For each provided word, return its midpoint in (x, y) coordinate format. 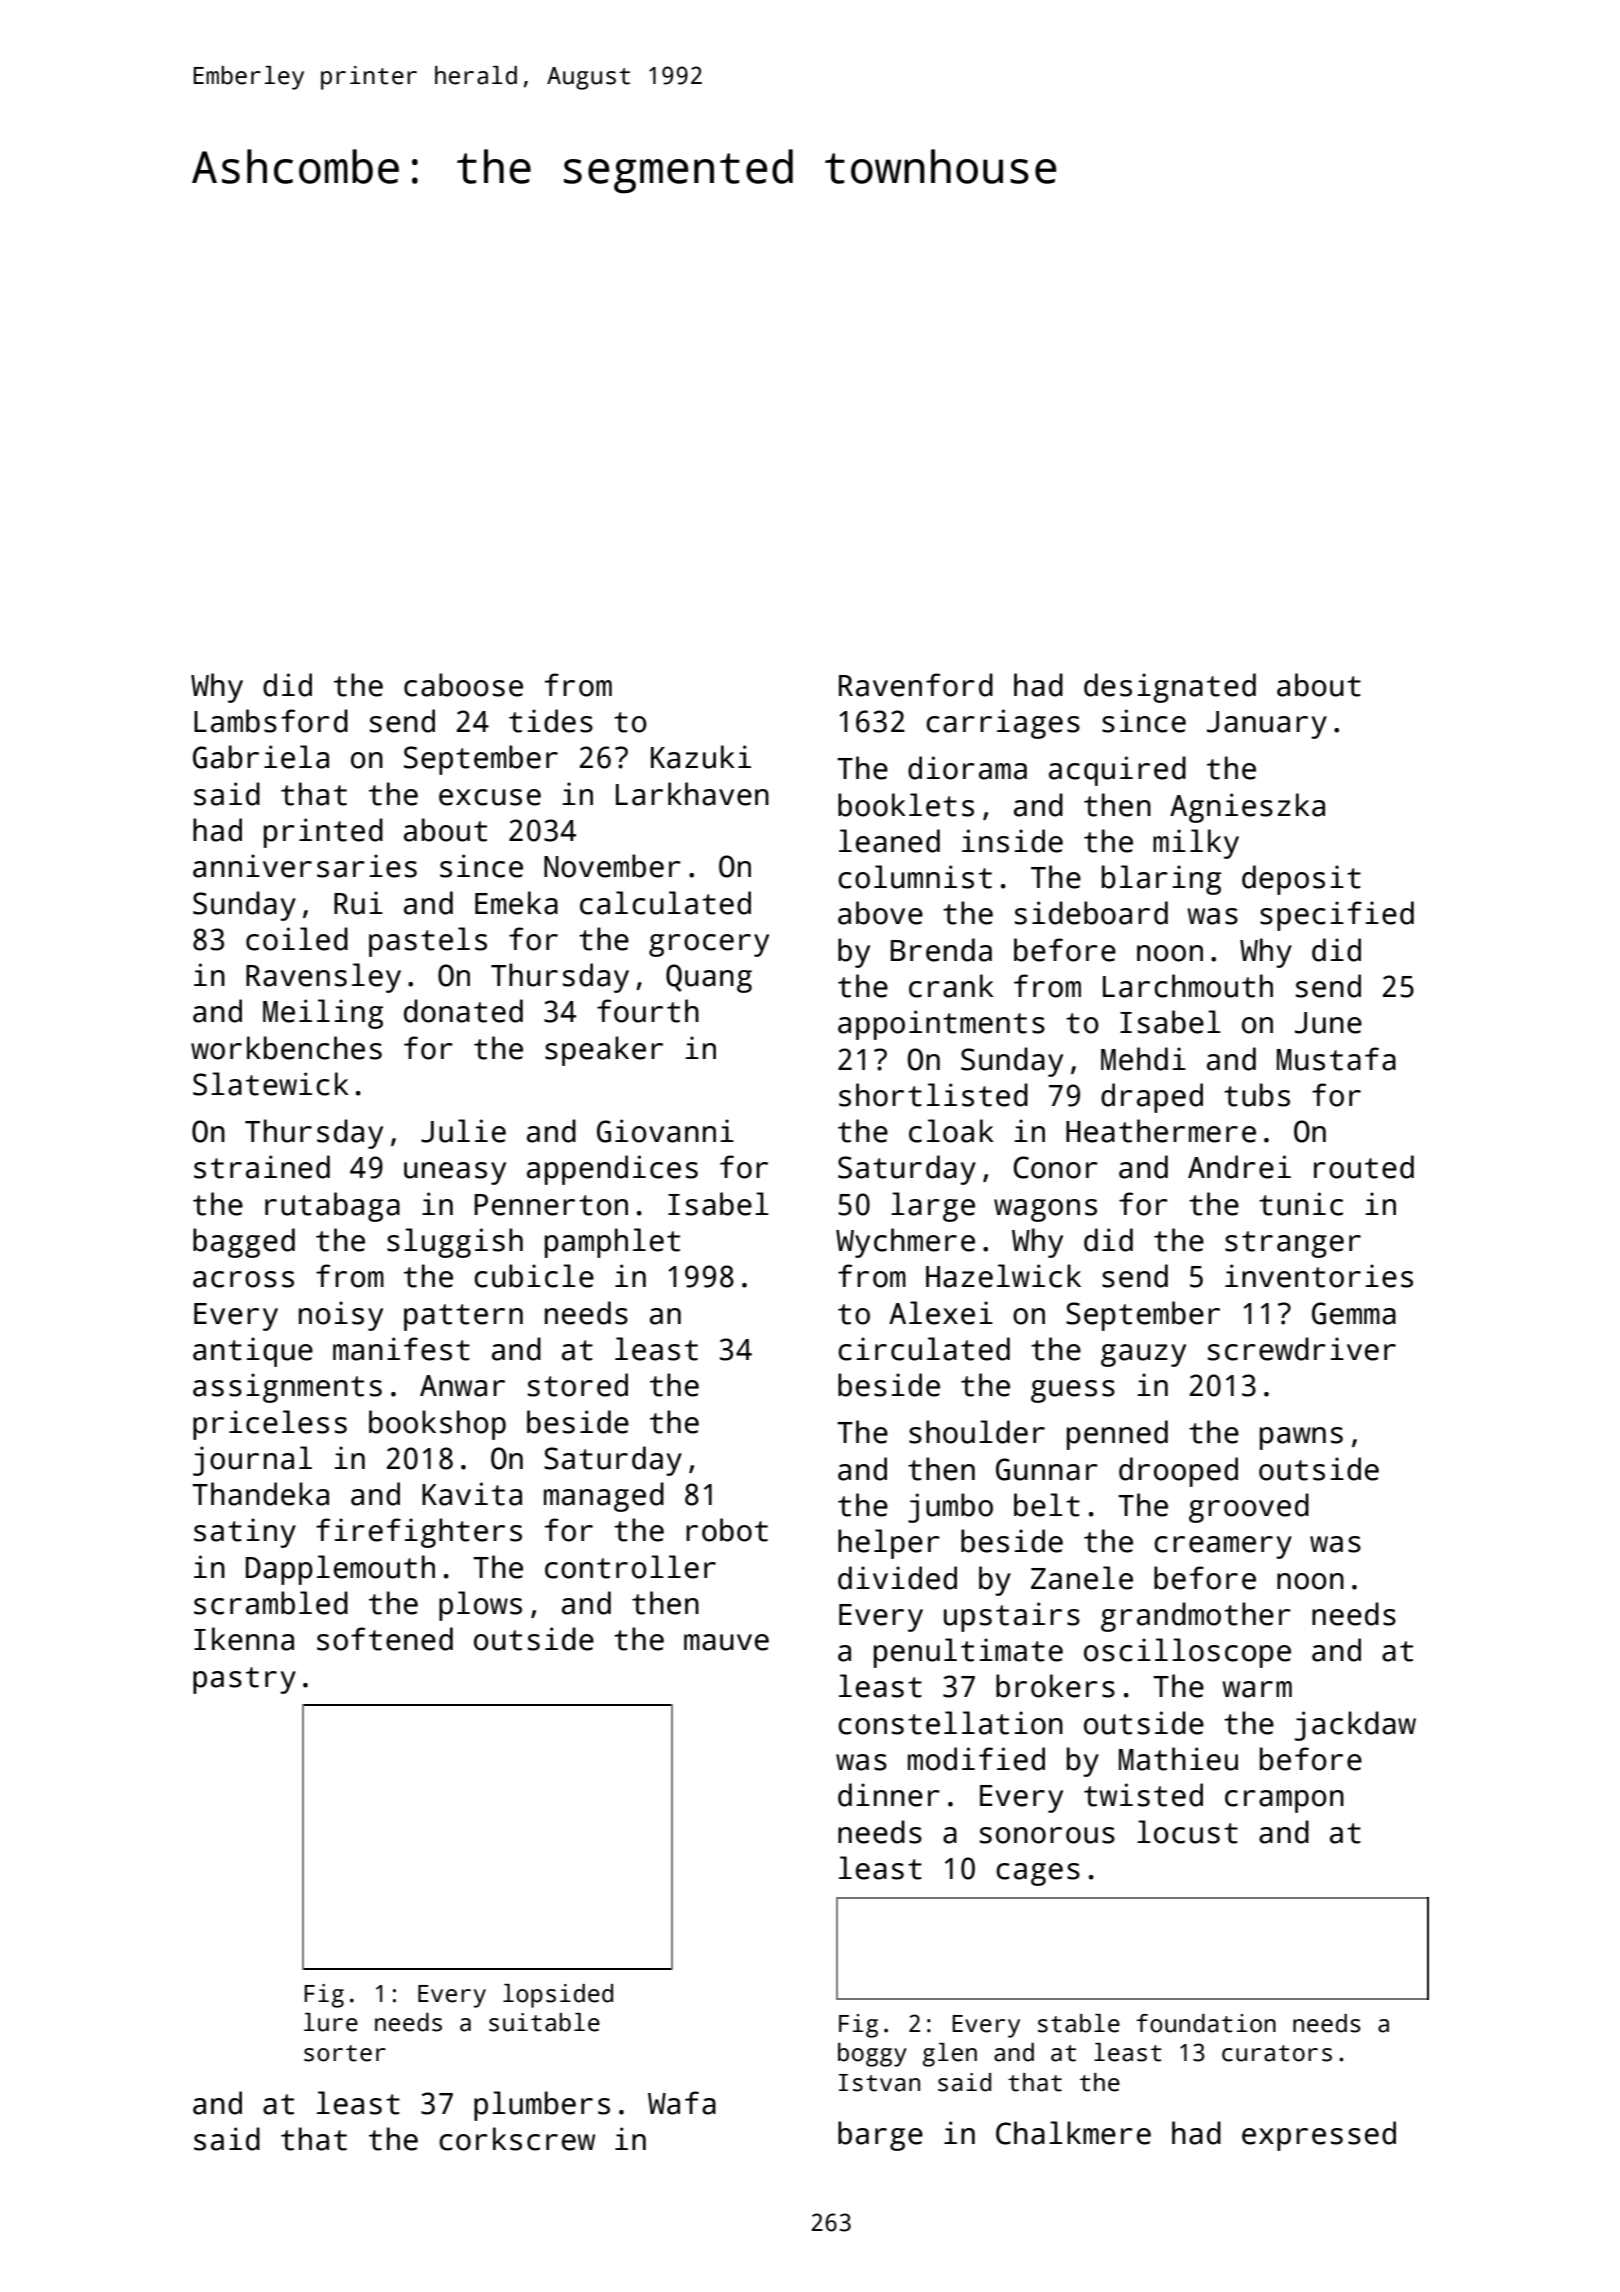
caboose (463, 685)
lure (331, 2022)
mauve (726, 1642)
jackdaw (1355, 1726)
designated (1170, 688)
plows (480, 1606)
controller (630, 1567)
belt (1047, 1505)
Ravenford (916, 685)
